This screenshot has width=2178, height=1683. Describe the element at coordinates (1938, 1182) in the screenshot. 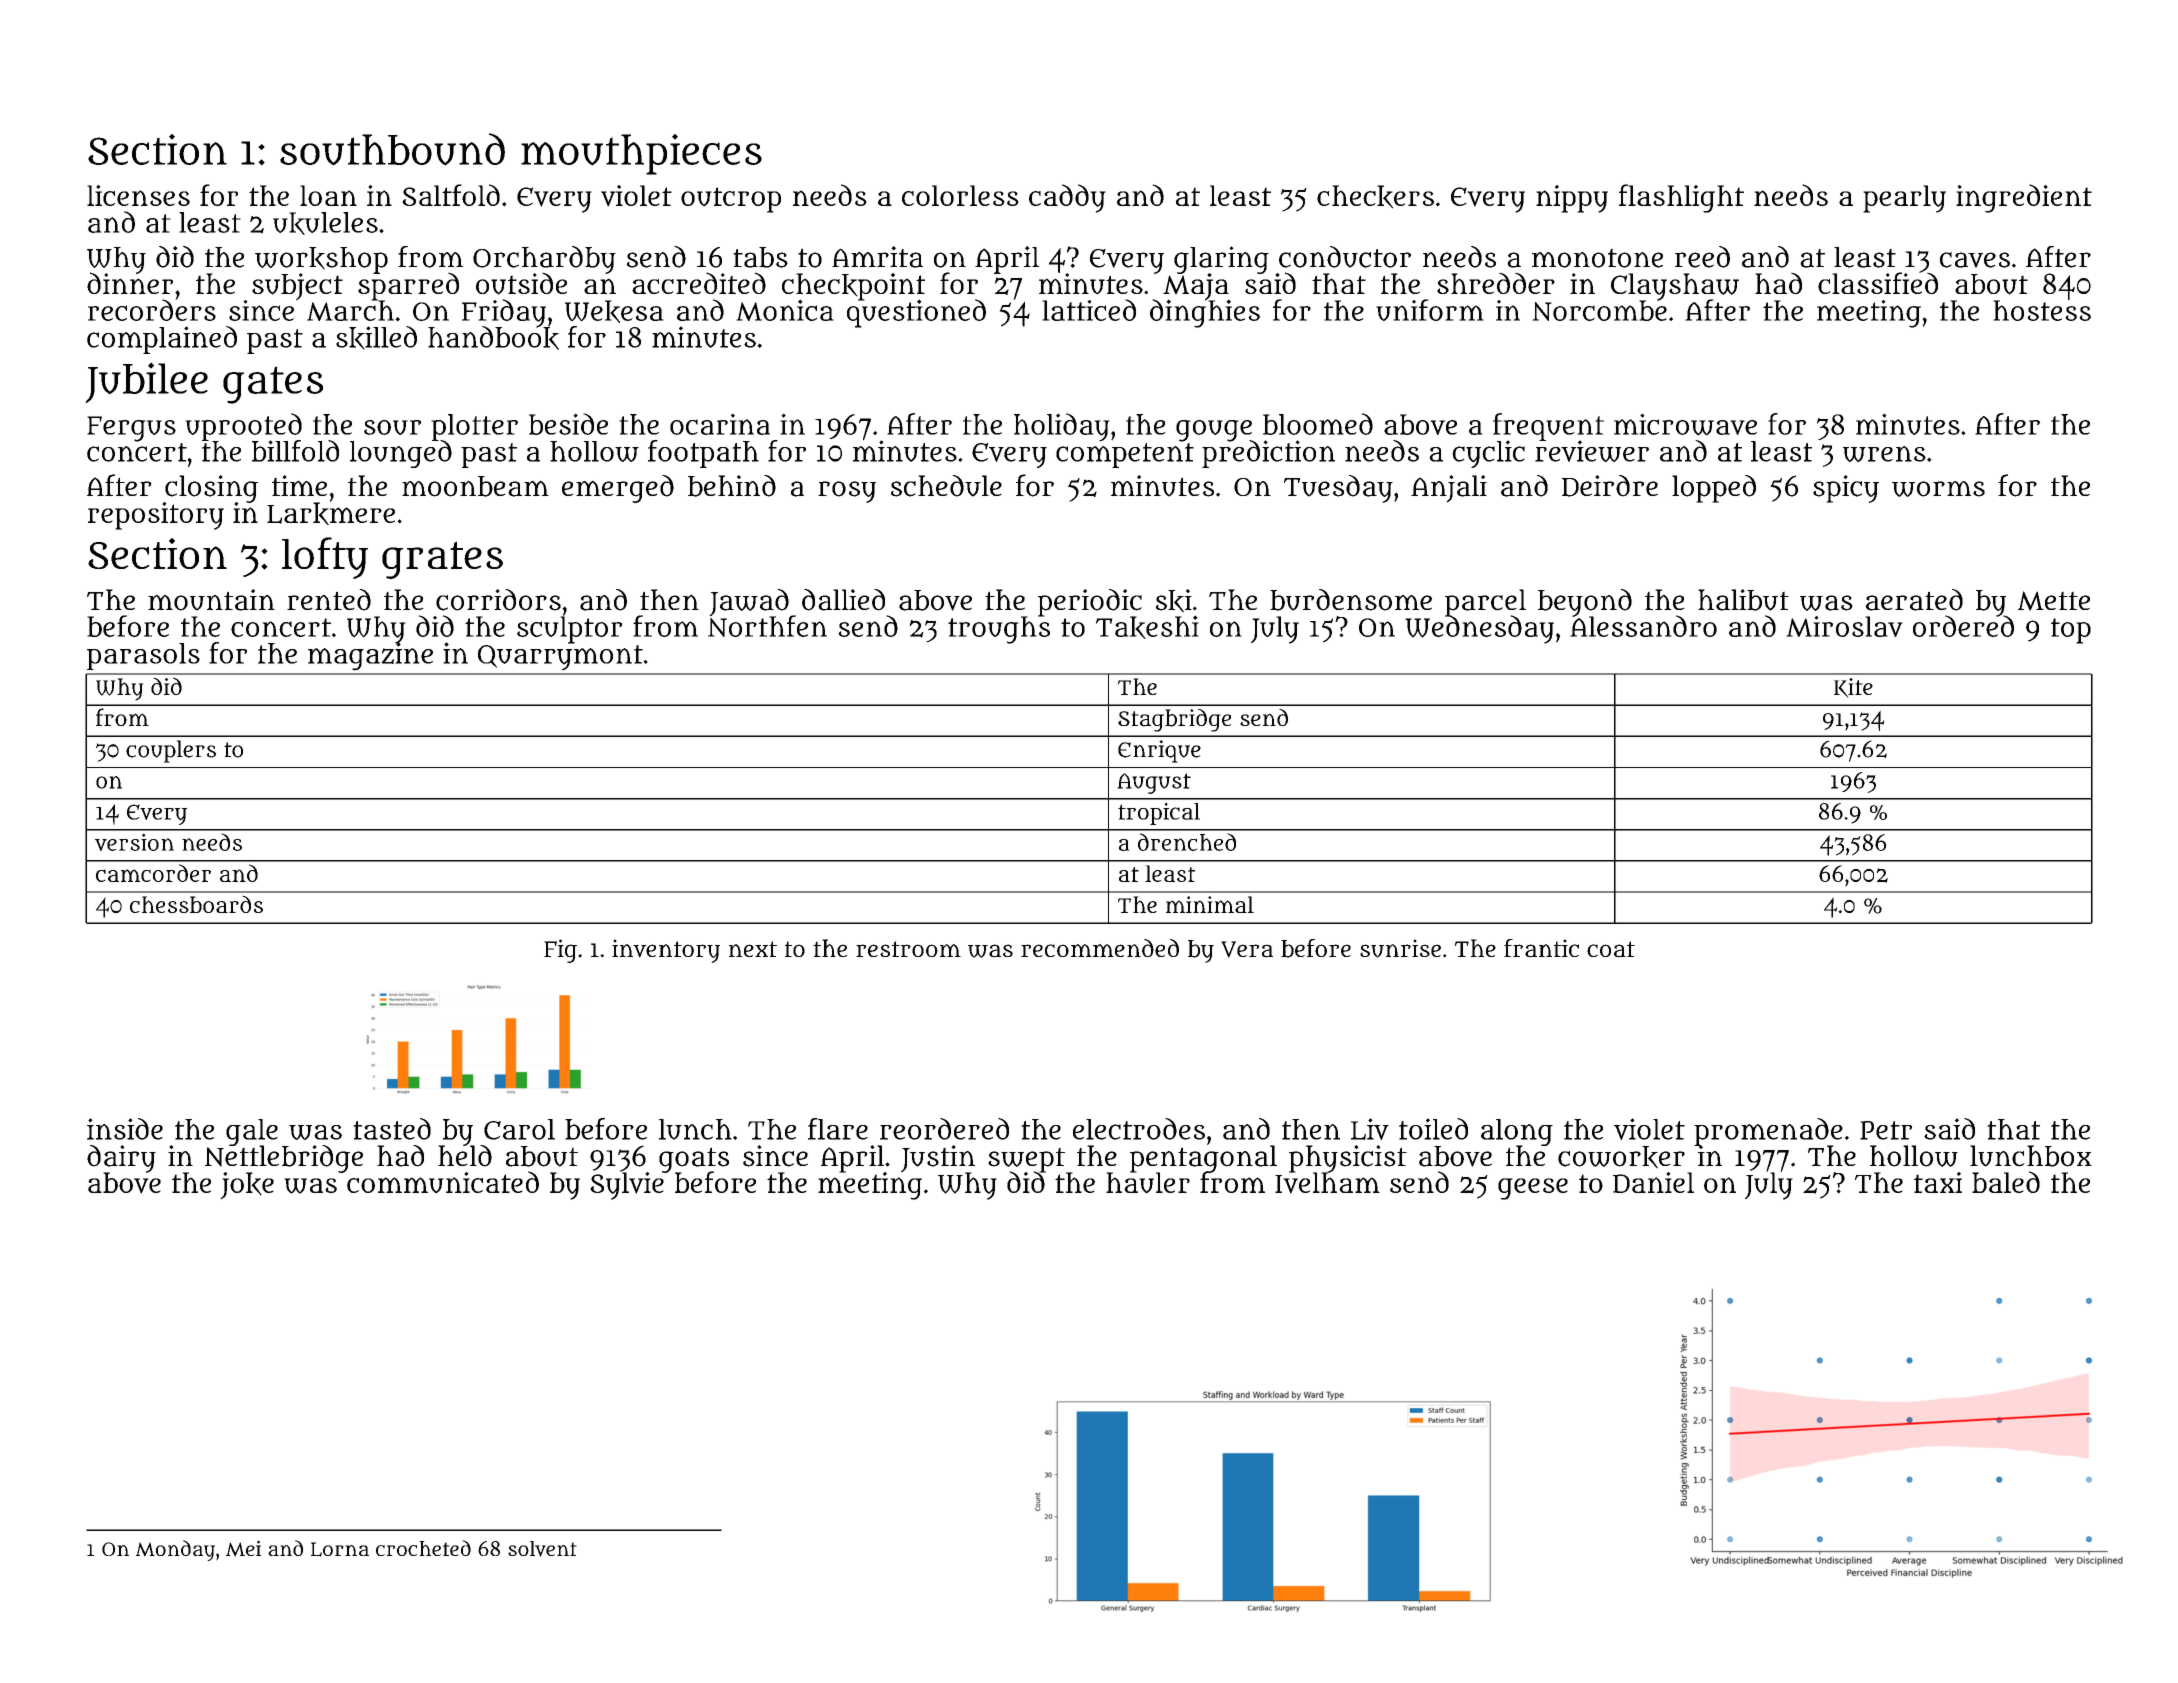

I see `taxi` at that location.
